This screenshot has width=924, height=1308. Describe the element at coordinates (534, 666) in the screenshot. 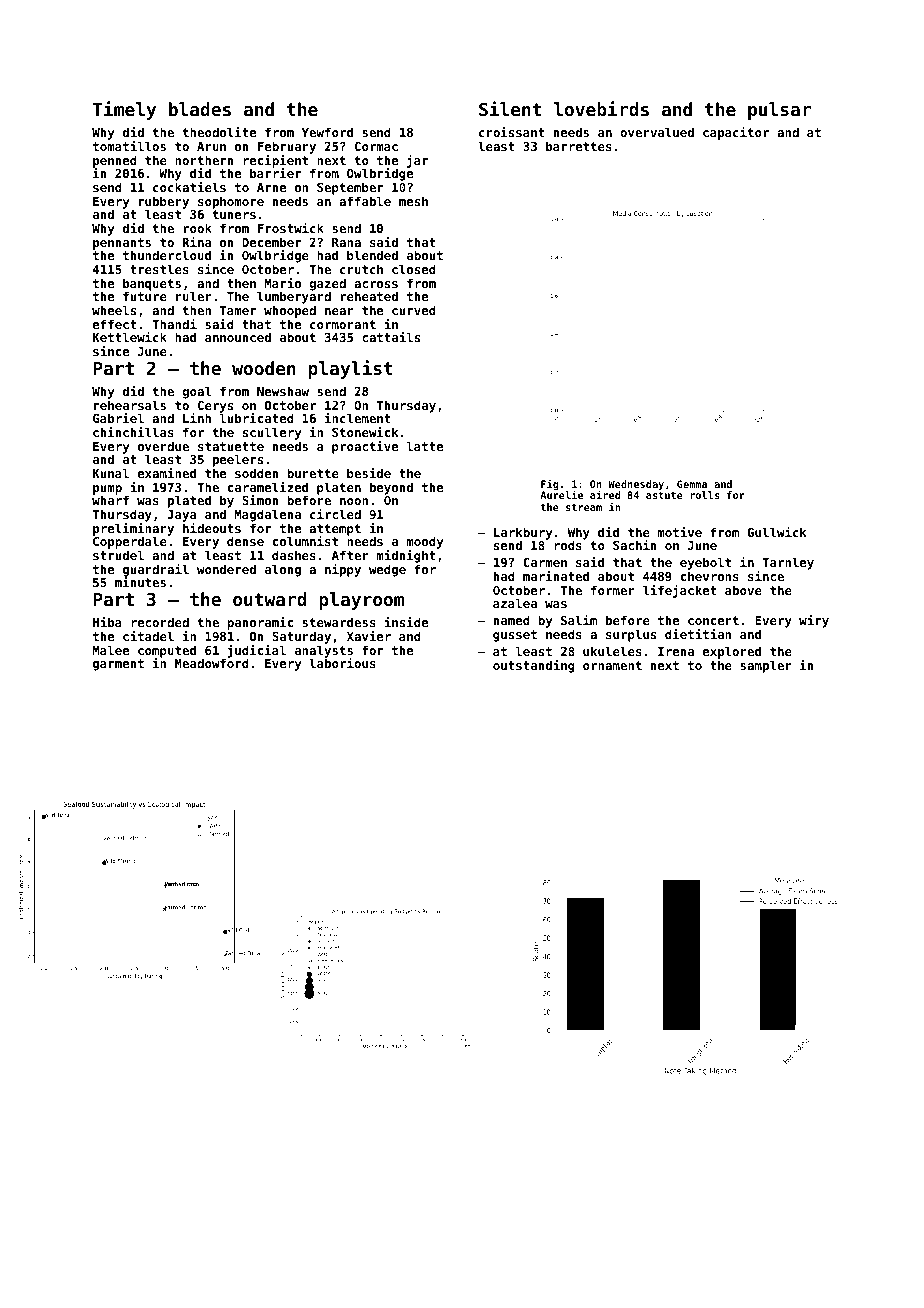

I see `outstanding` at that location.
